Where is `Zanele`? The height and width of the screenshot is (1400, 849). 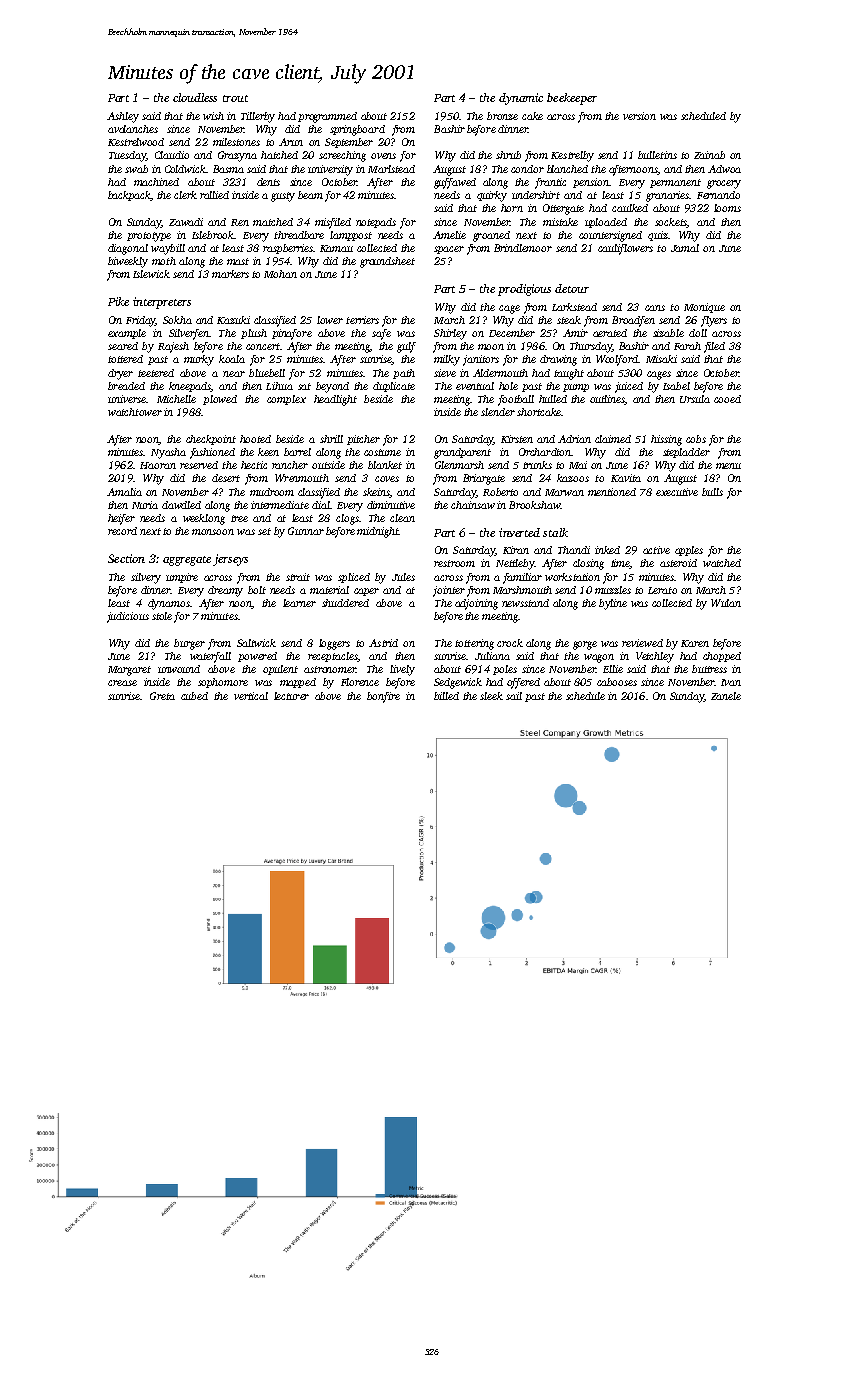
Zanele is located at coordinates (726, 696).
